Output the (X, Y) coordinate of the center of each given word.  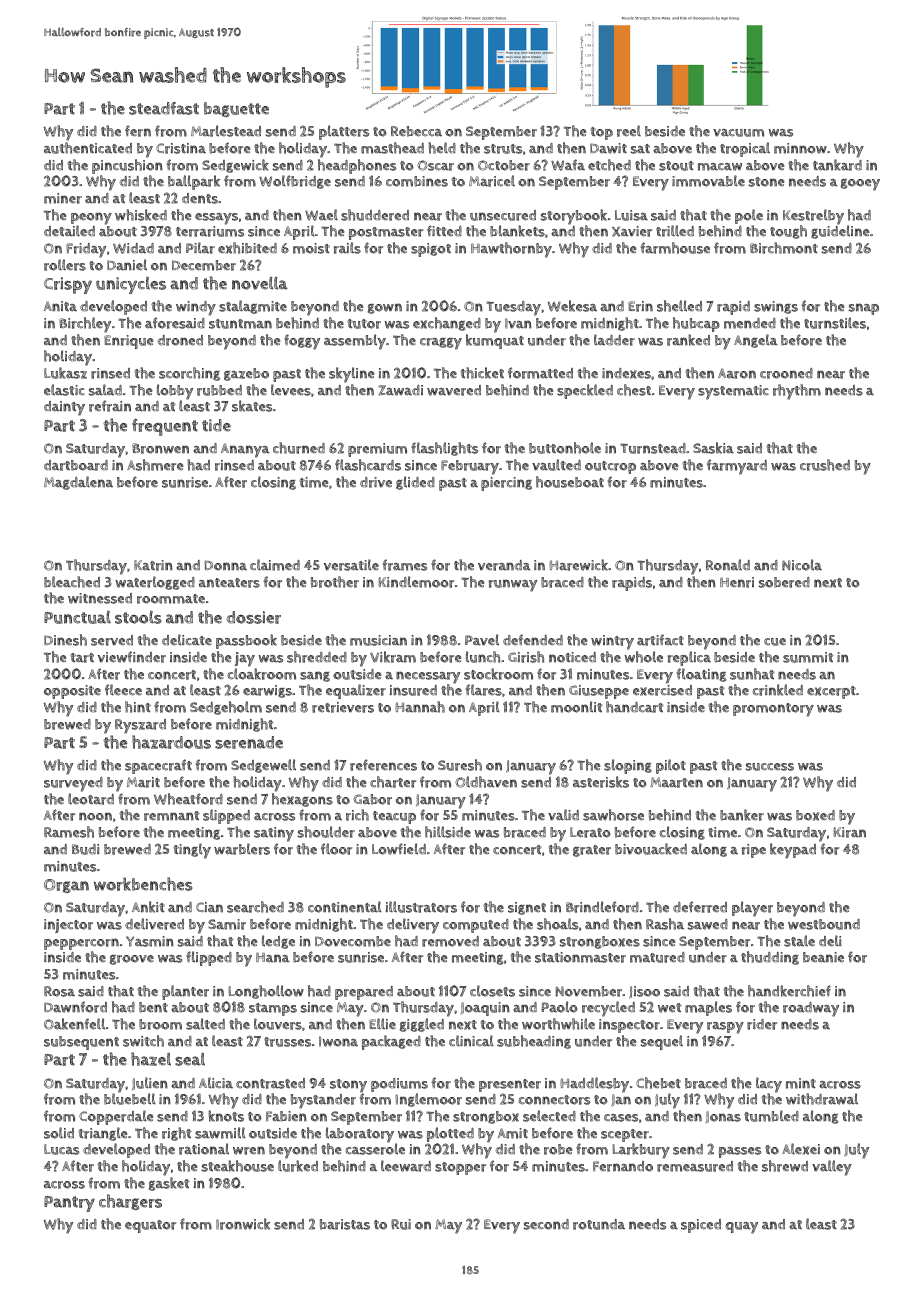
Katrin (153, 565)
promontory (773, 710)
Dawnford (75, 1007)
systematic (733, 392)
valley (832, 1168)
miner (63, 198)
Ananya (245, 450)
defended (533, 639)
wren (249, 1150)
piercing (506, 484)
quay (741, 1228)
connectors (554, 1100)
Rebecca (416, 131)
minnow (800, 148)
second (546, 1224)
